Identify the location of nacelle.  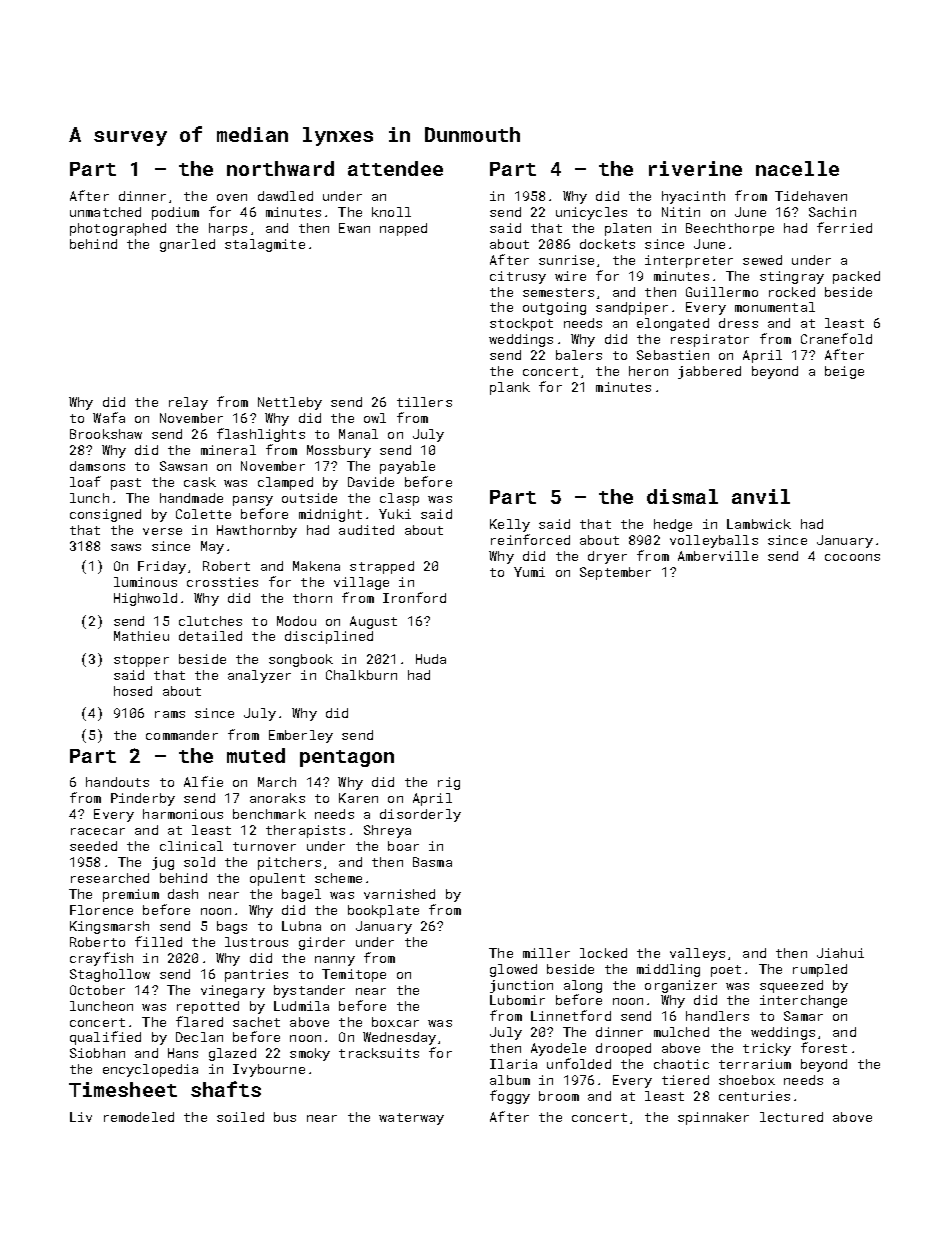
(797, 168).
